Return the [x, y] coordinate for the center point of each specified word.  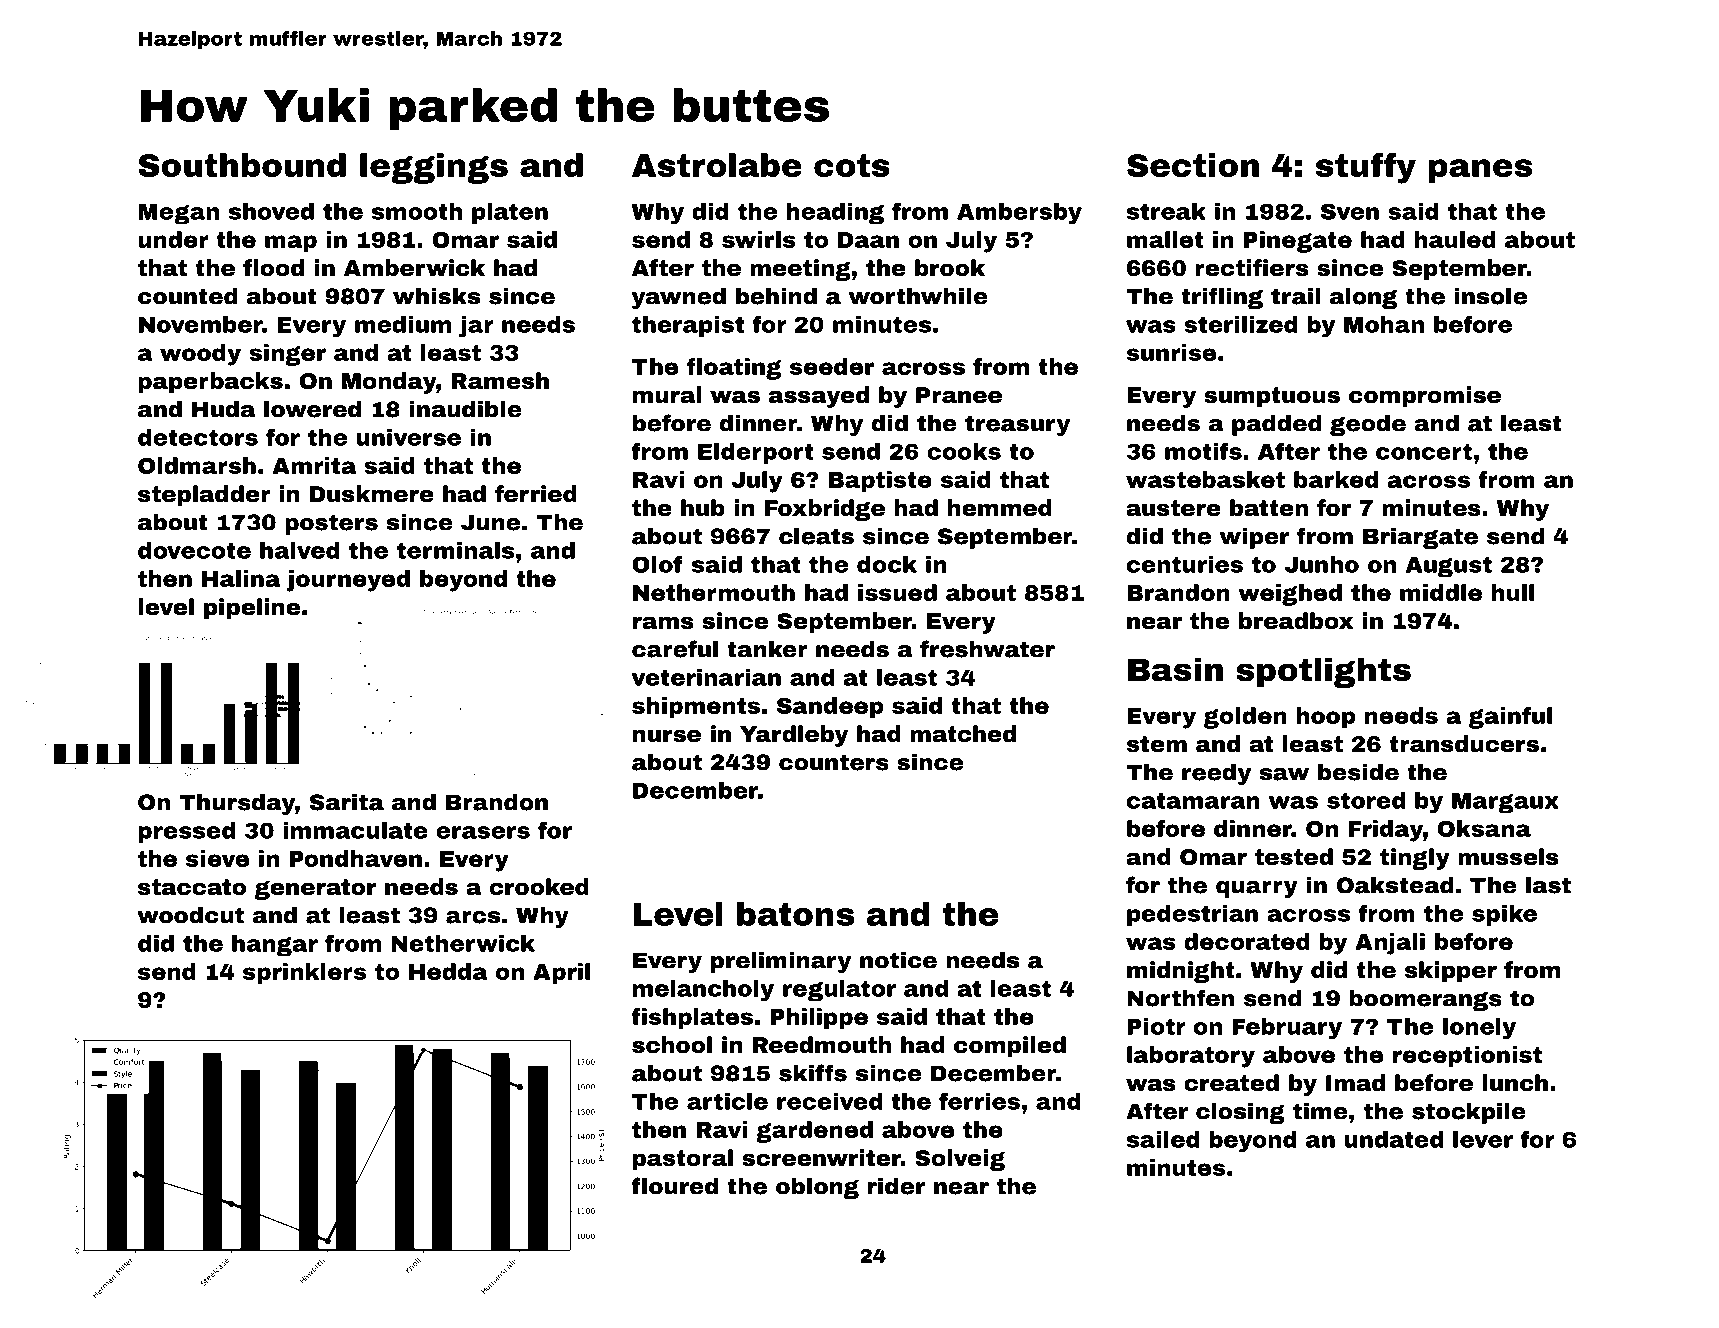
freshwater [987, 649]
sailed [1163, 1139]
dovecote [194, 550]
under [173, 239]
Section [1193, 165]
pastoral [683, 1160]
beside [1358, 772]
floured [674, 1186]
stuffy [1366, 168]
